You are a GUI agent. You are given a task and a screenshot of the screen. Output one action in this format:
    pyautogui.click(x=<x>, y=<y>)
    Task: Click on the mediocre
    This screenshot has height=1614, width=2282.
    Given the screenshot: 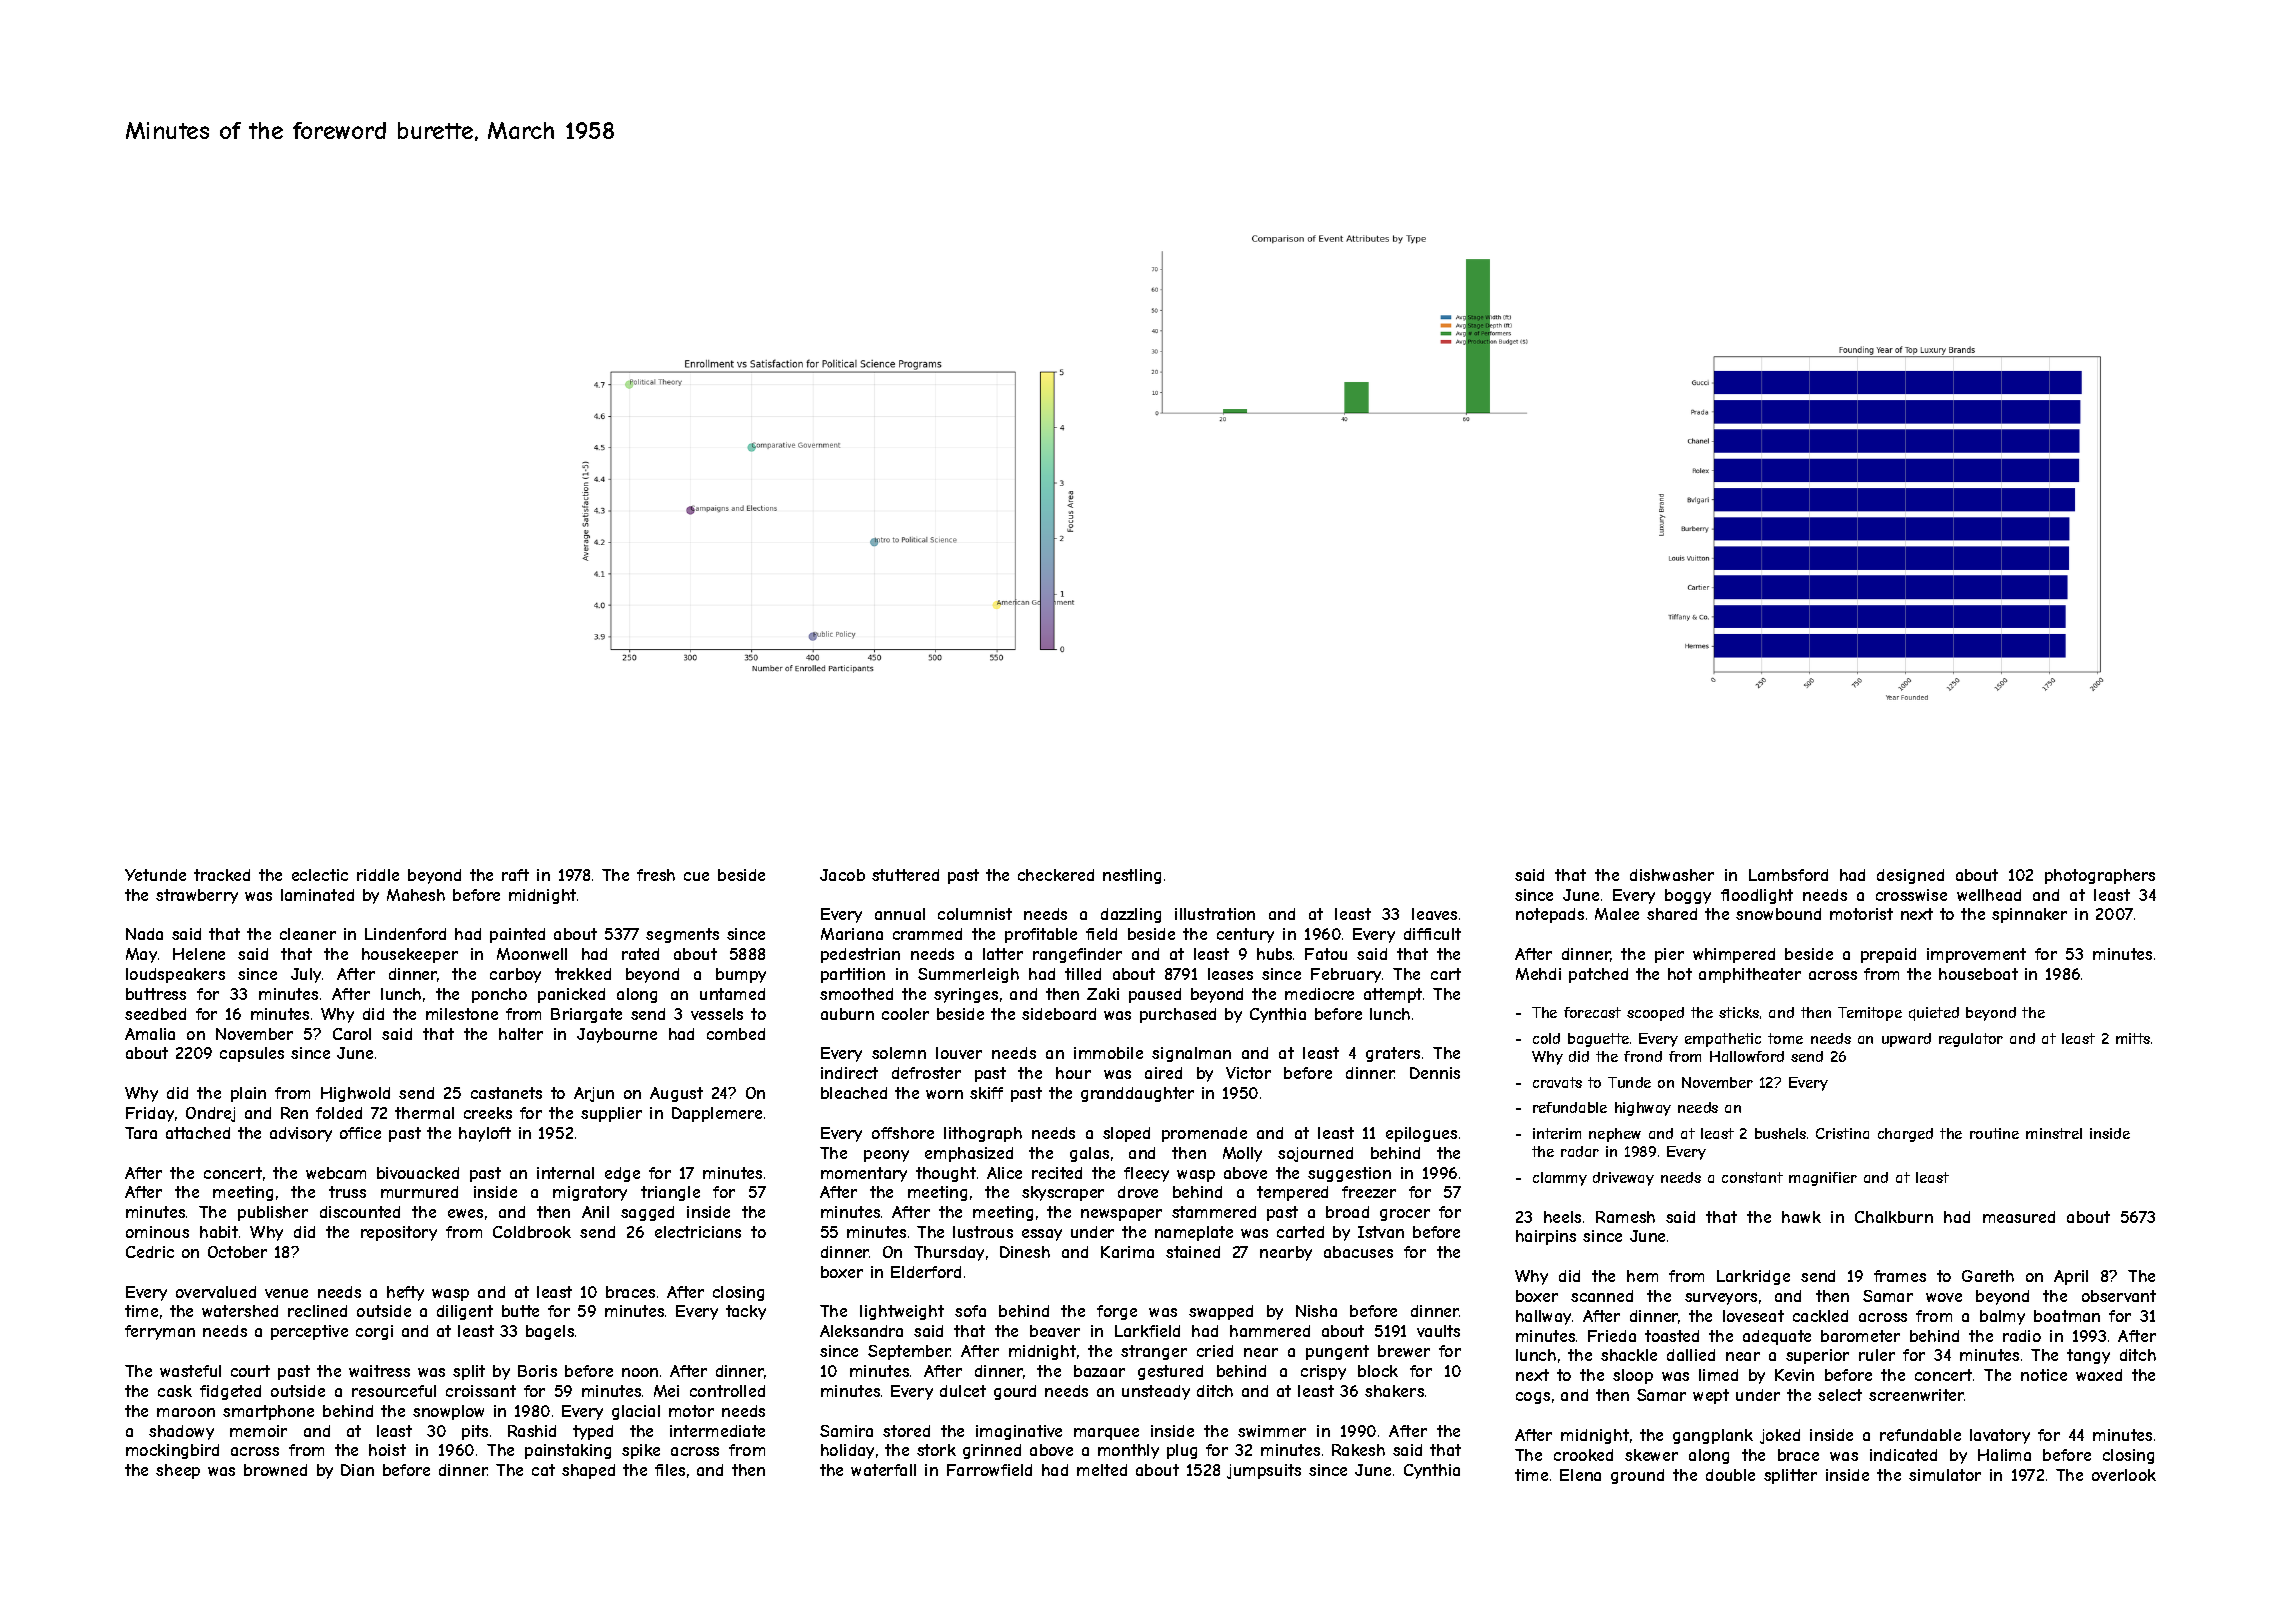 What is the action you would take?
    pyautogui.click(x=1319, y=994)
